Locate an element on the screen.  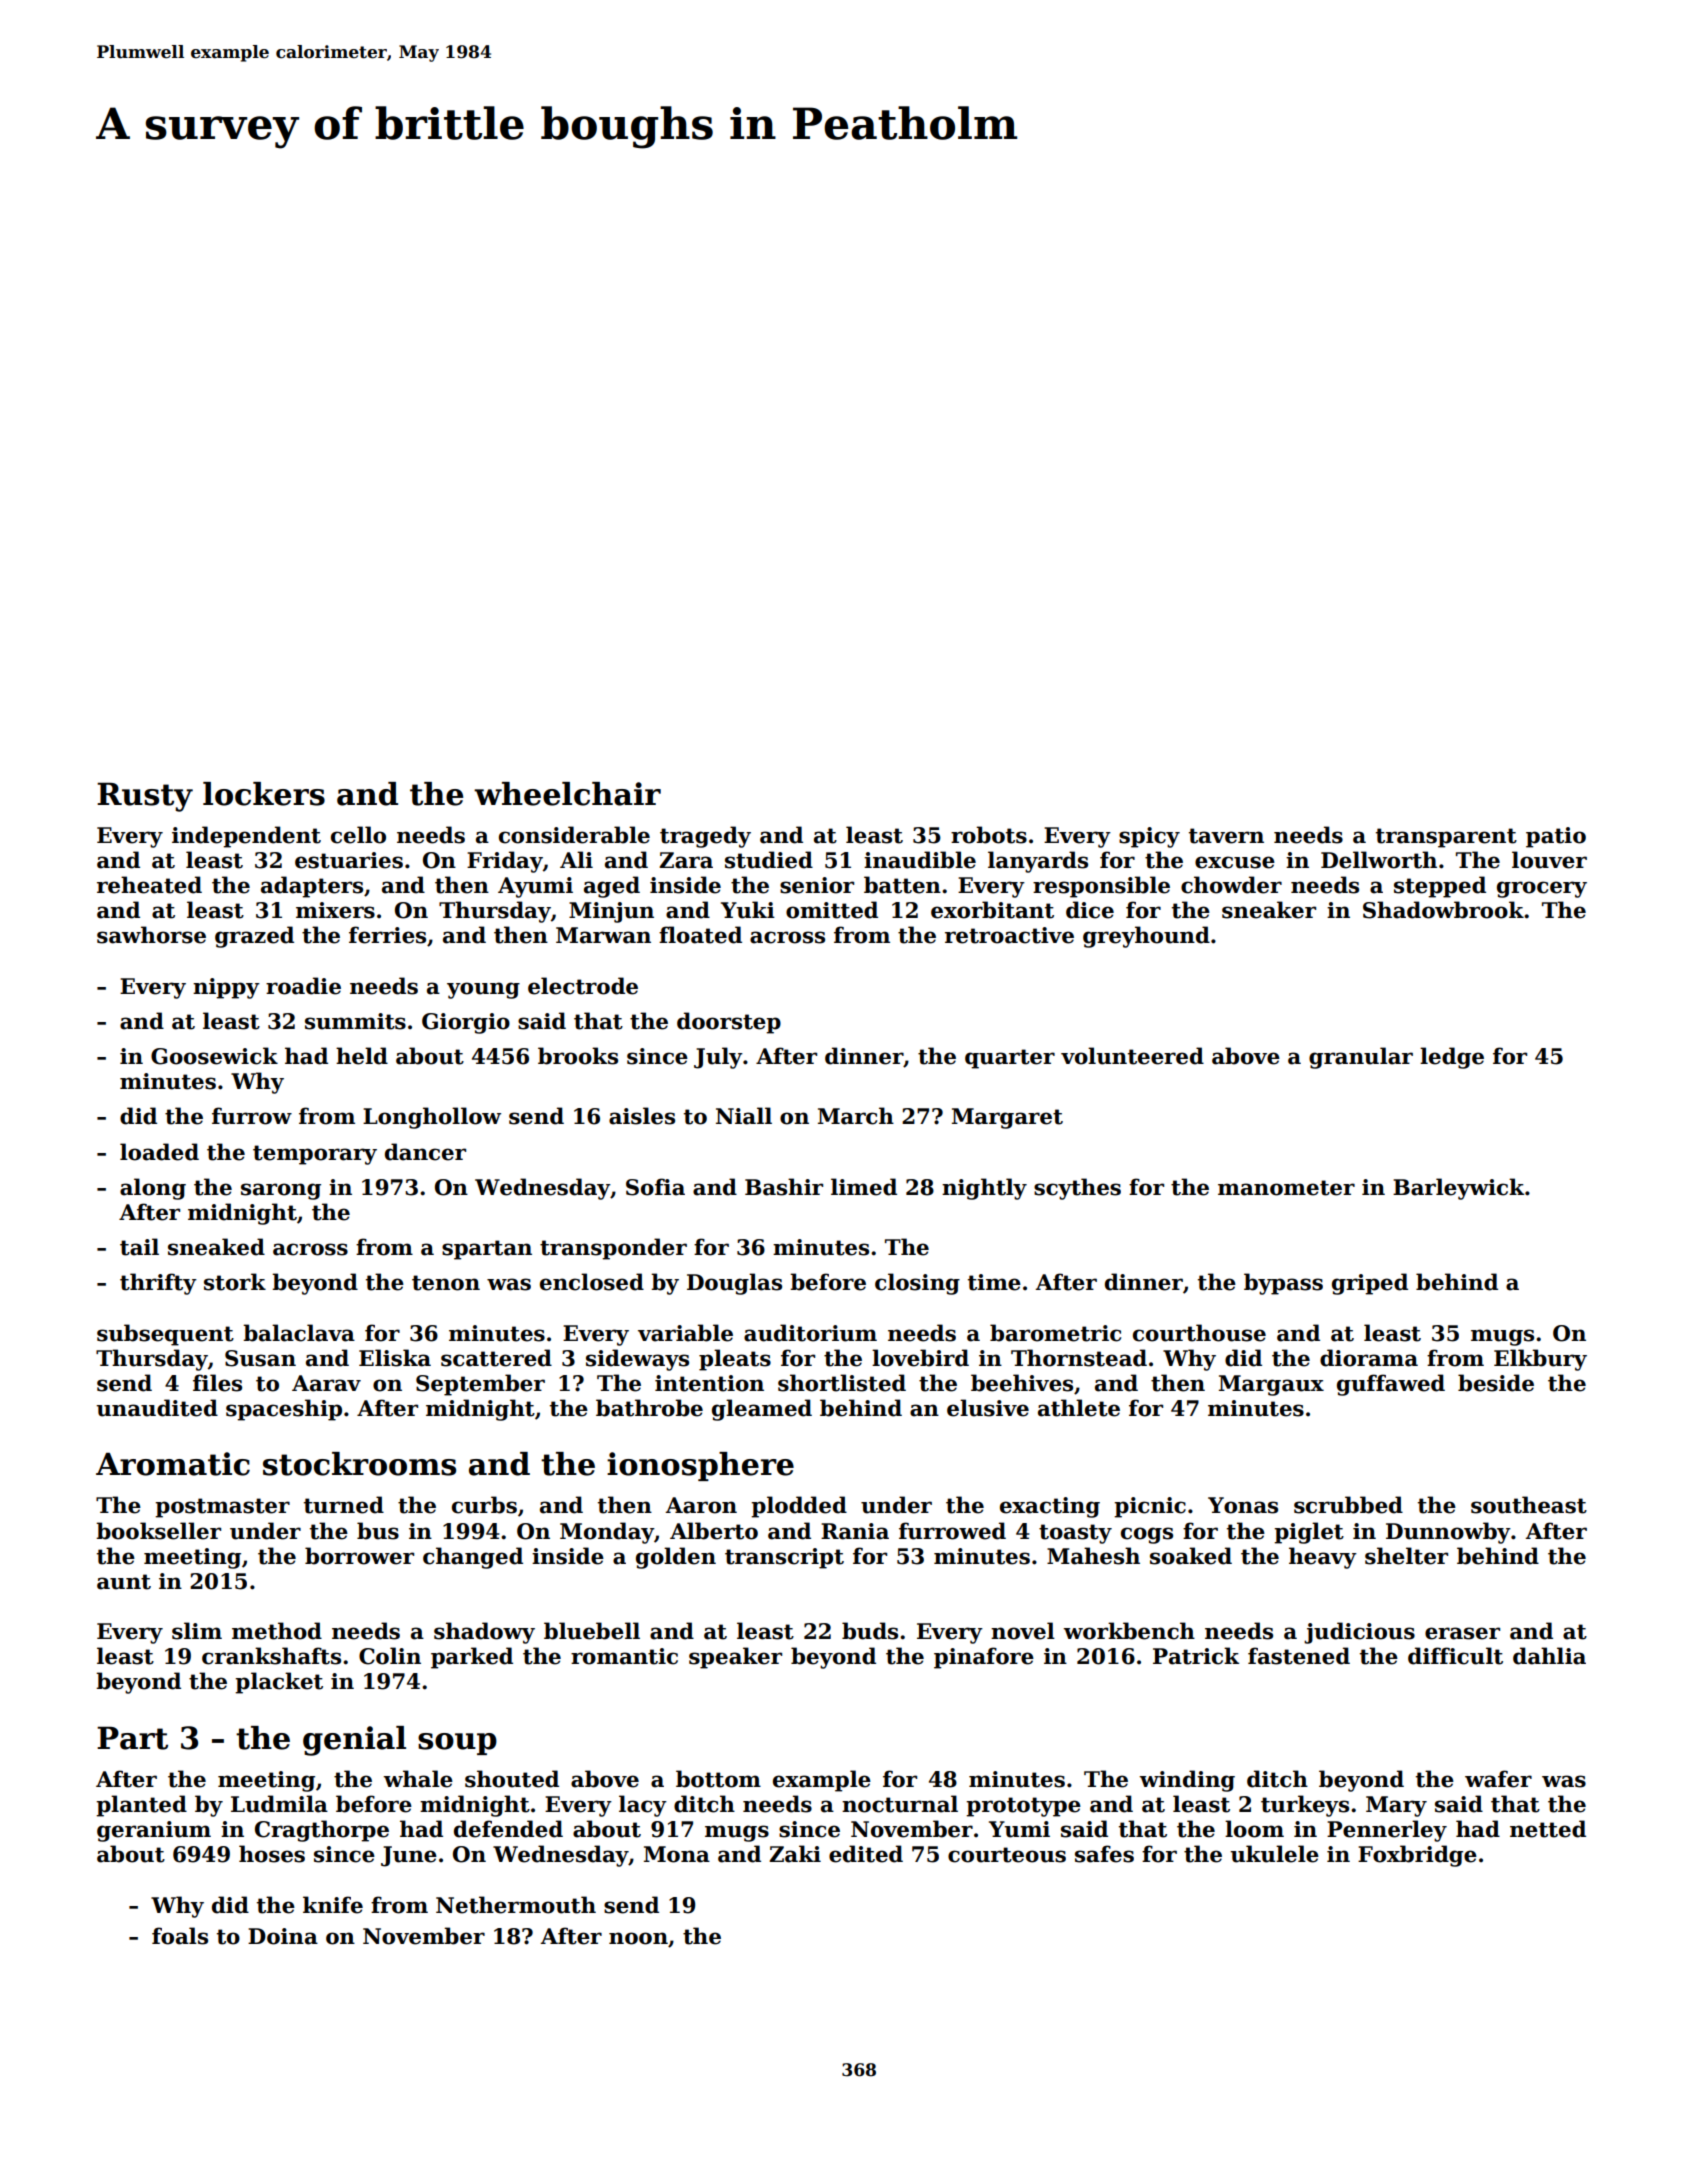
winding is located at coordinates (1187, 1781).
